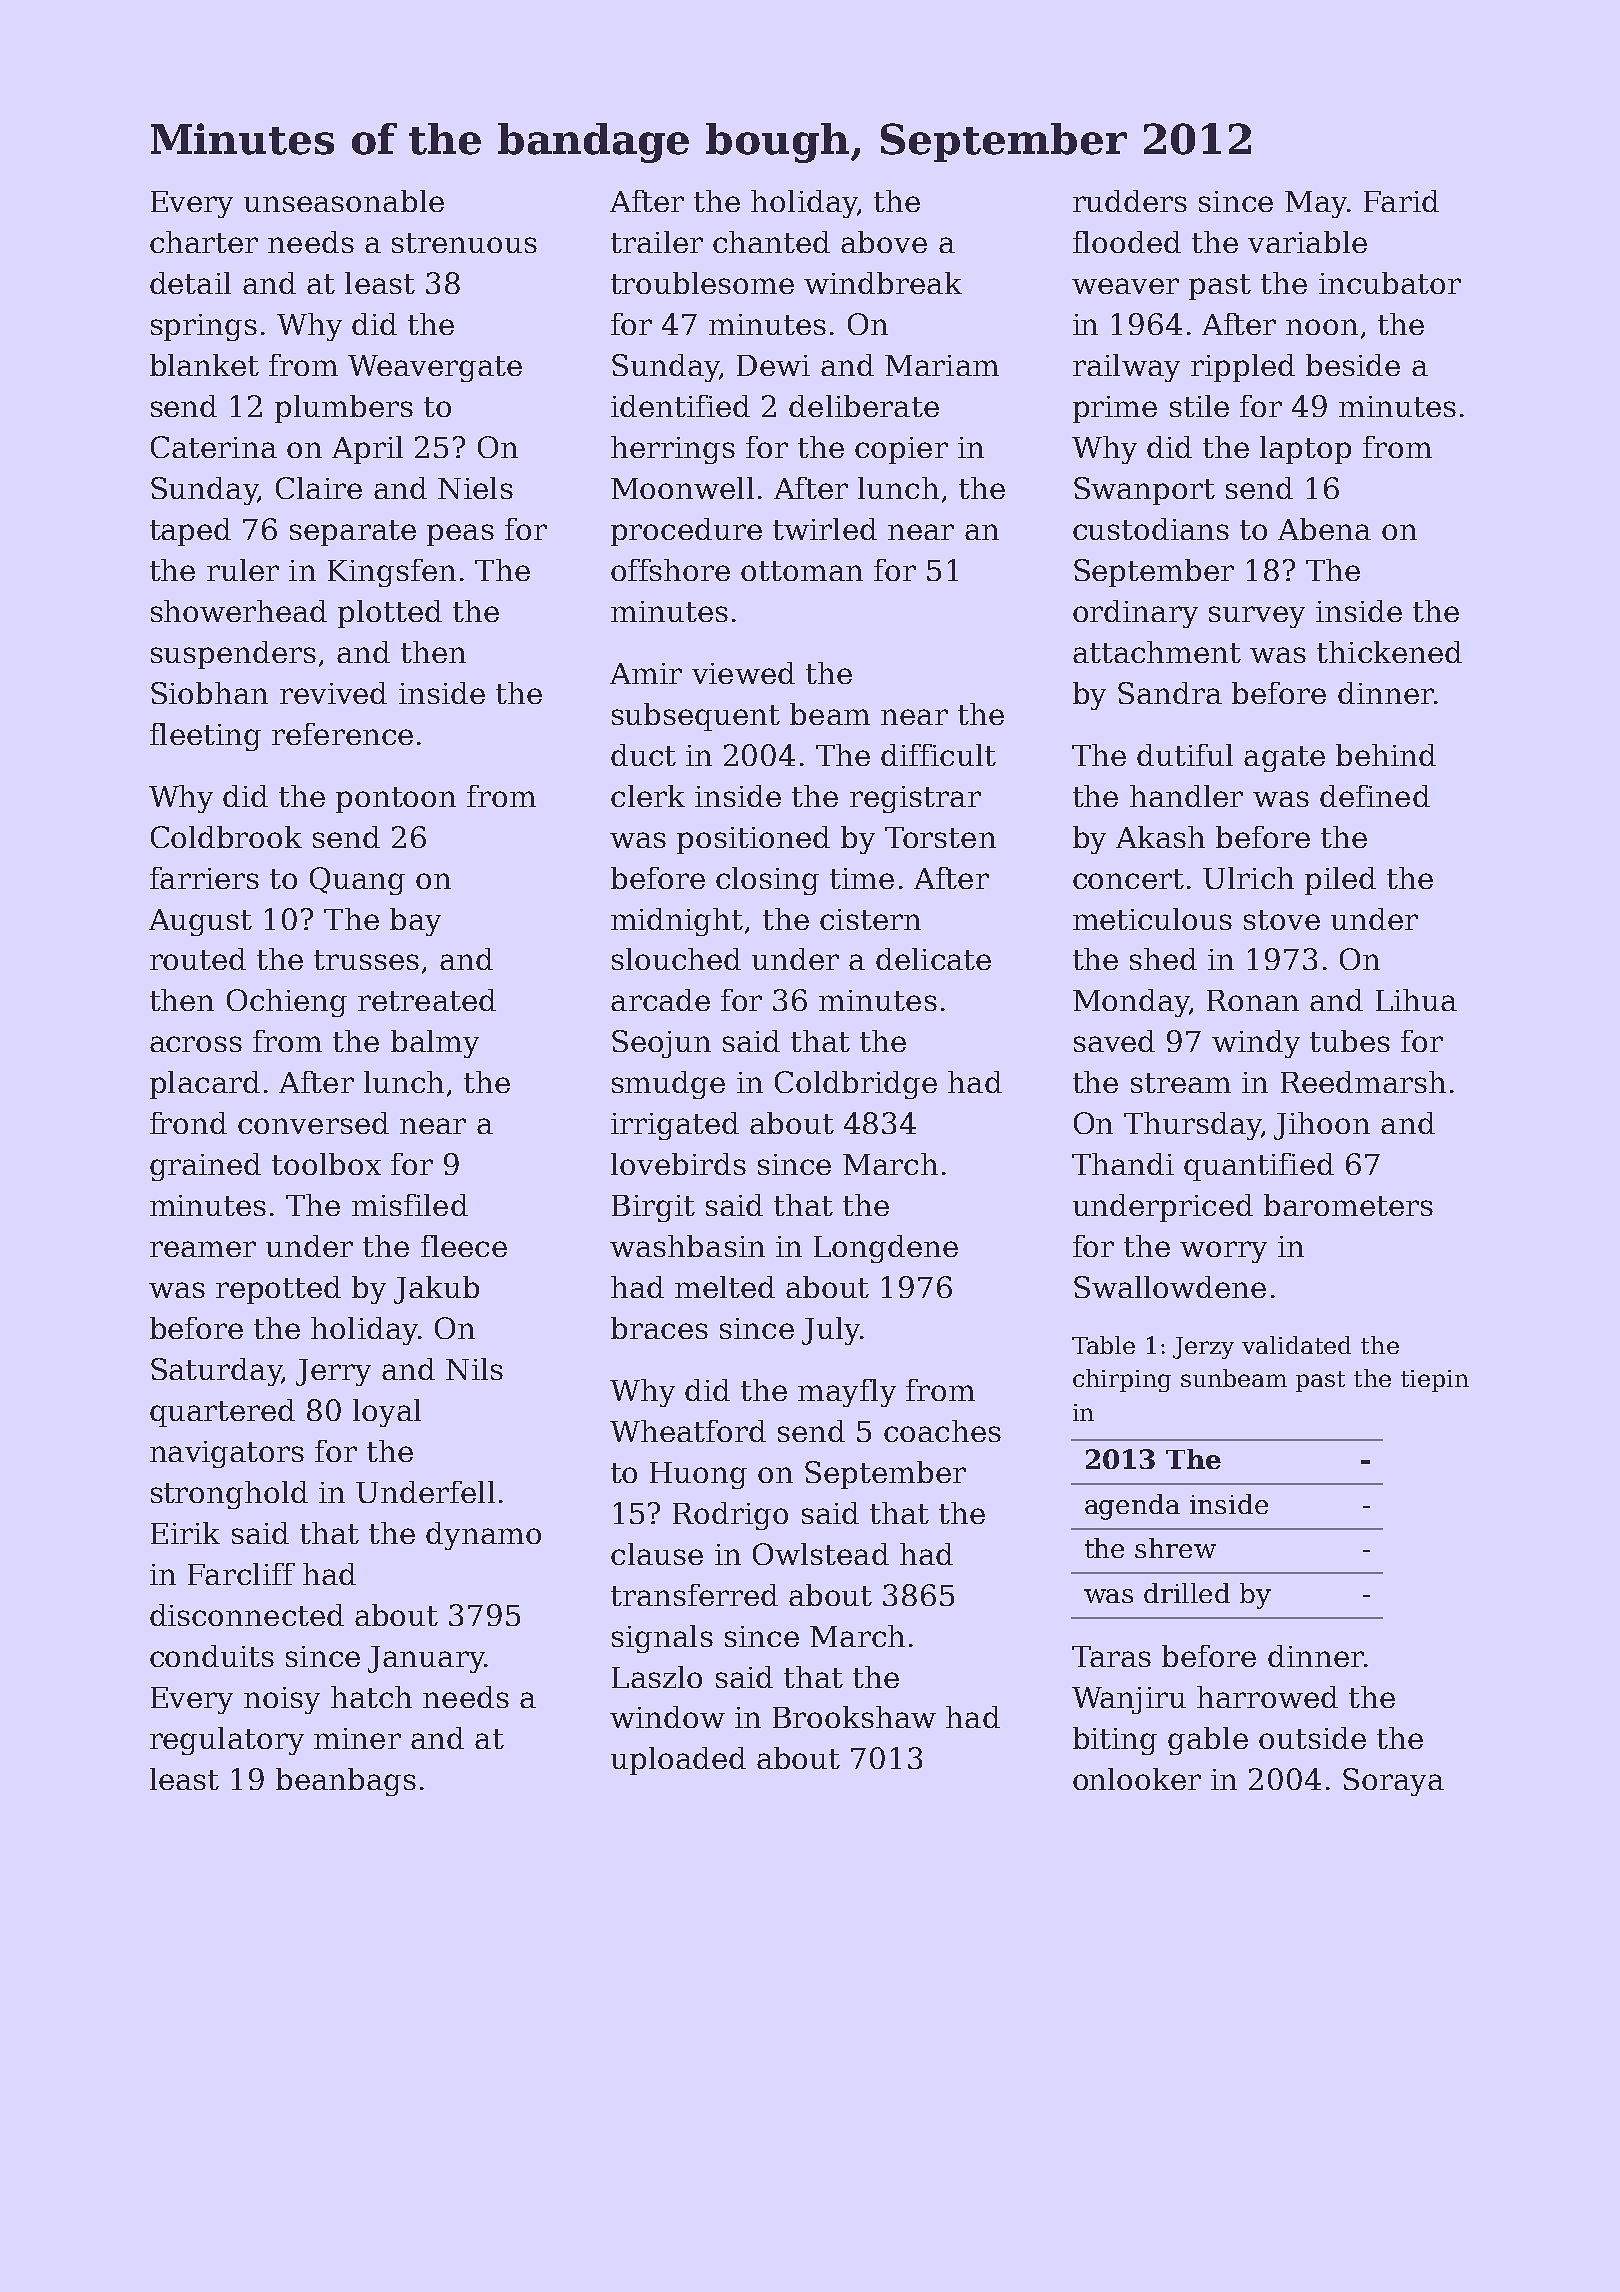 Image resolution: width=1620 pixels, height=2292 pixels. I want to click on ordinary, so click(1135, 614).
